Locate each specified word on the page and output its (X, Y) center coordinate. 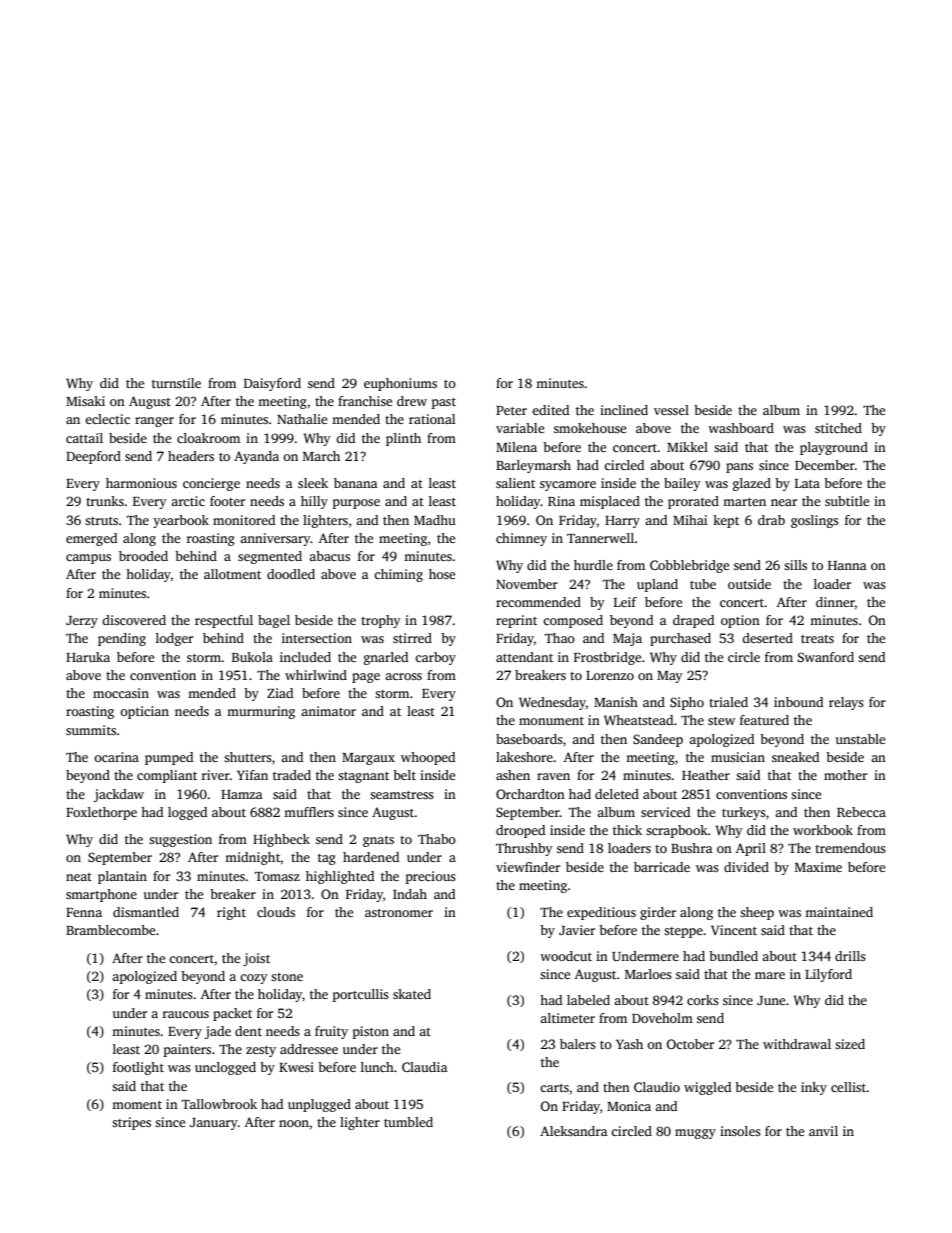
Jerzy (82, 622)
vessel (671, 410)
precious (431, 877)
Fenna (84, 912)
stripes (131, 1123)
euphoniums (400, 384)
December (825, 465)
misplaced (610, 502)
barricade (662, 867)
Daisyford (272, 384)
